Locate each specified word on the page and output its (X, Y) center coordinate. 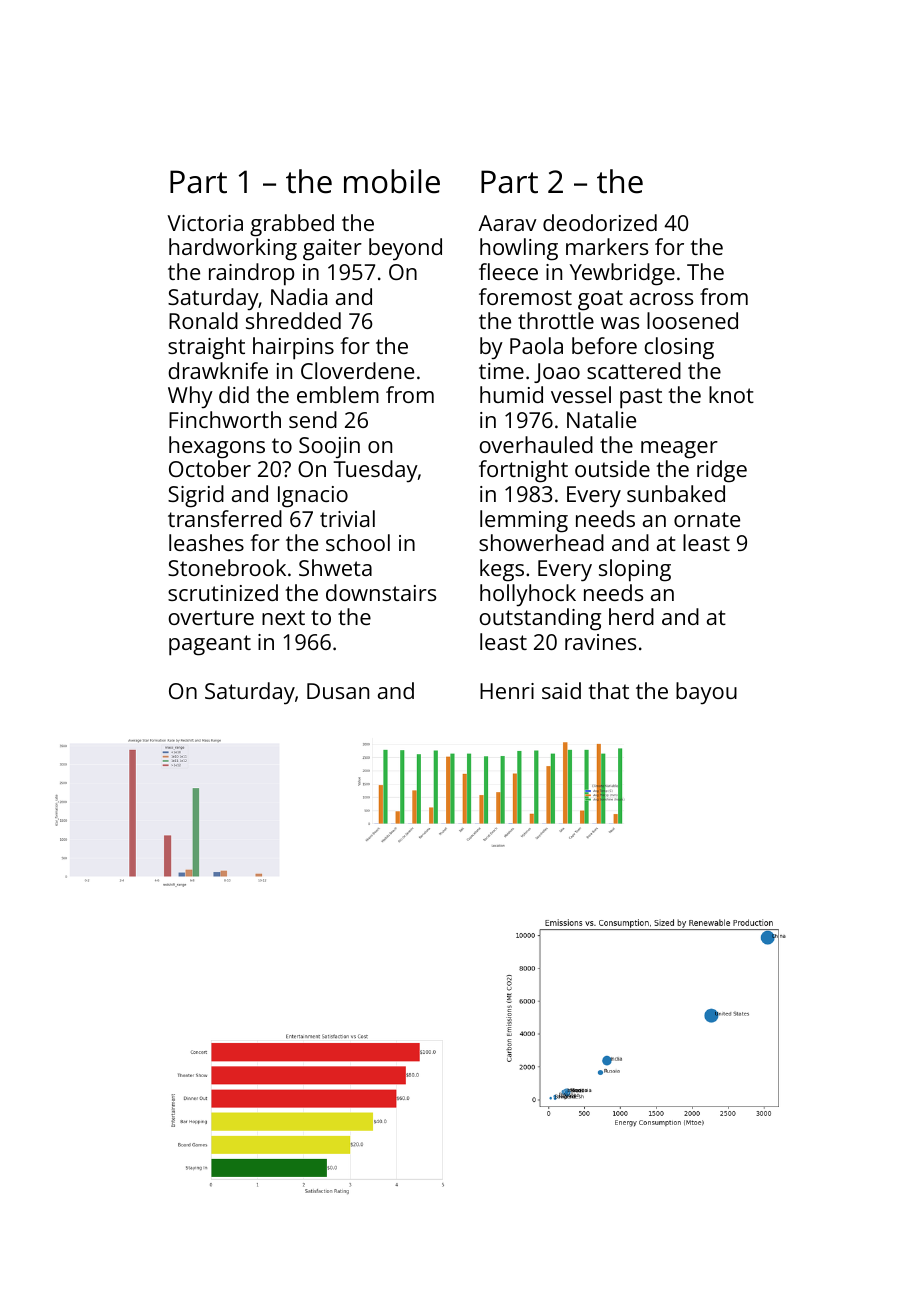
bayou (706, 693)
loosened (692, 320)
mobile (392, 181)
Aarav (507, 223)
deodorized (600, 222)
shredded (293, 320)
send (313, 419)
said (561, 690)
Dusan (338, 691)
